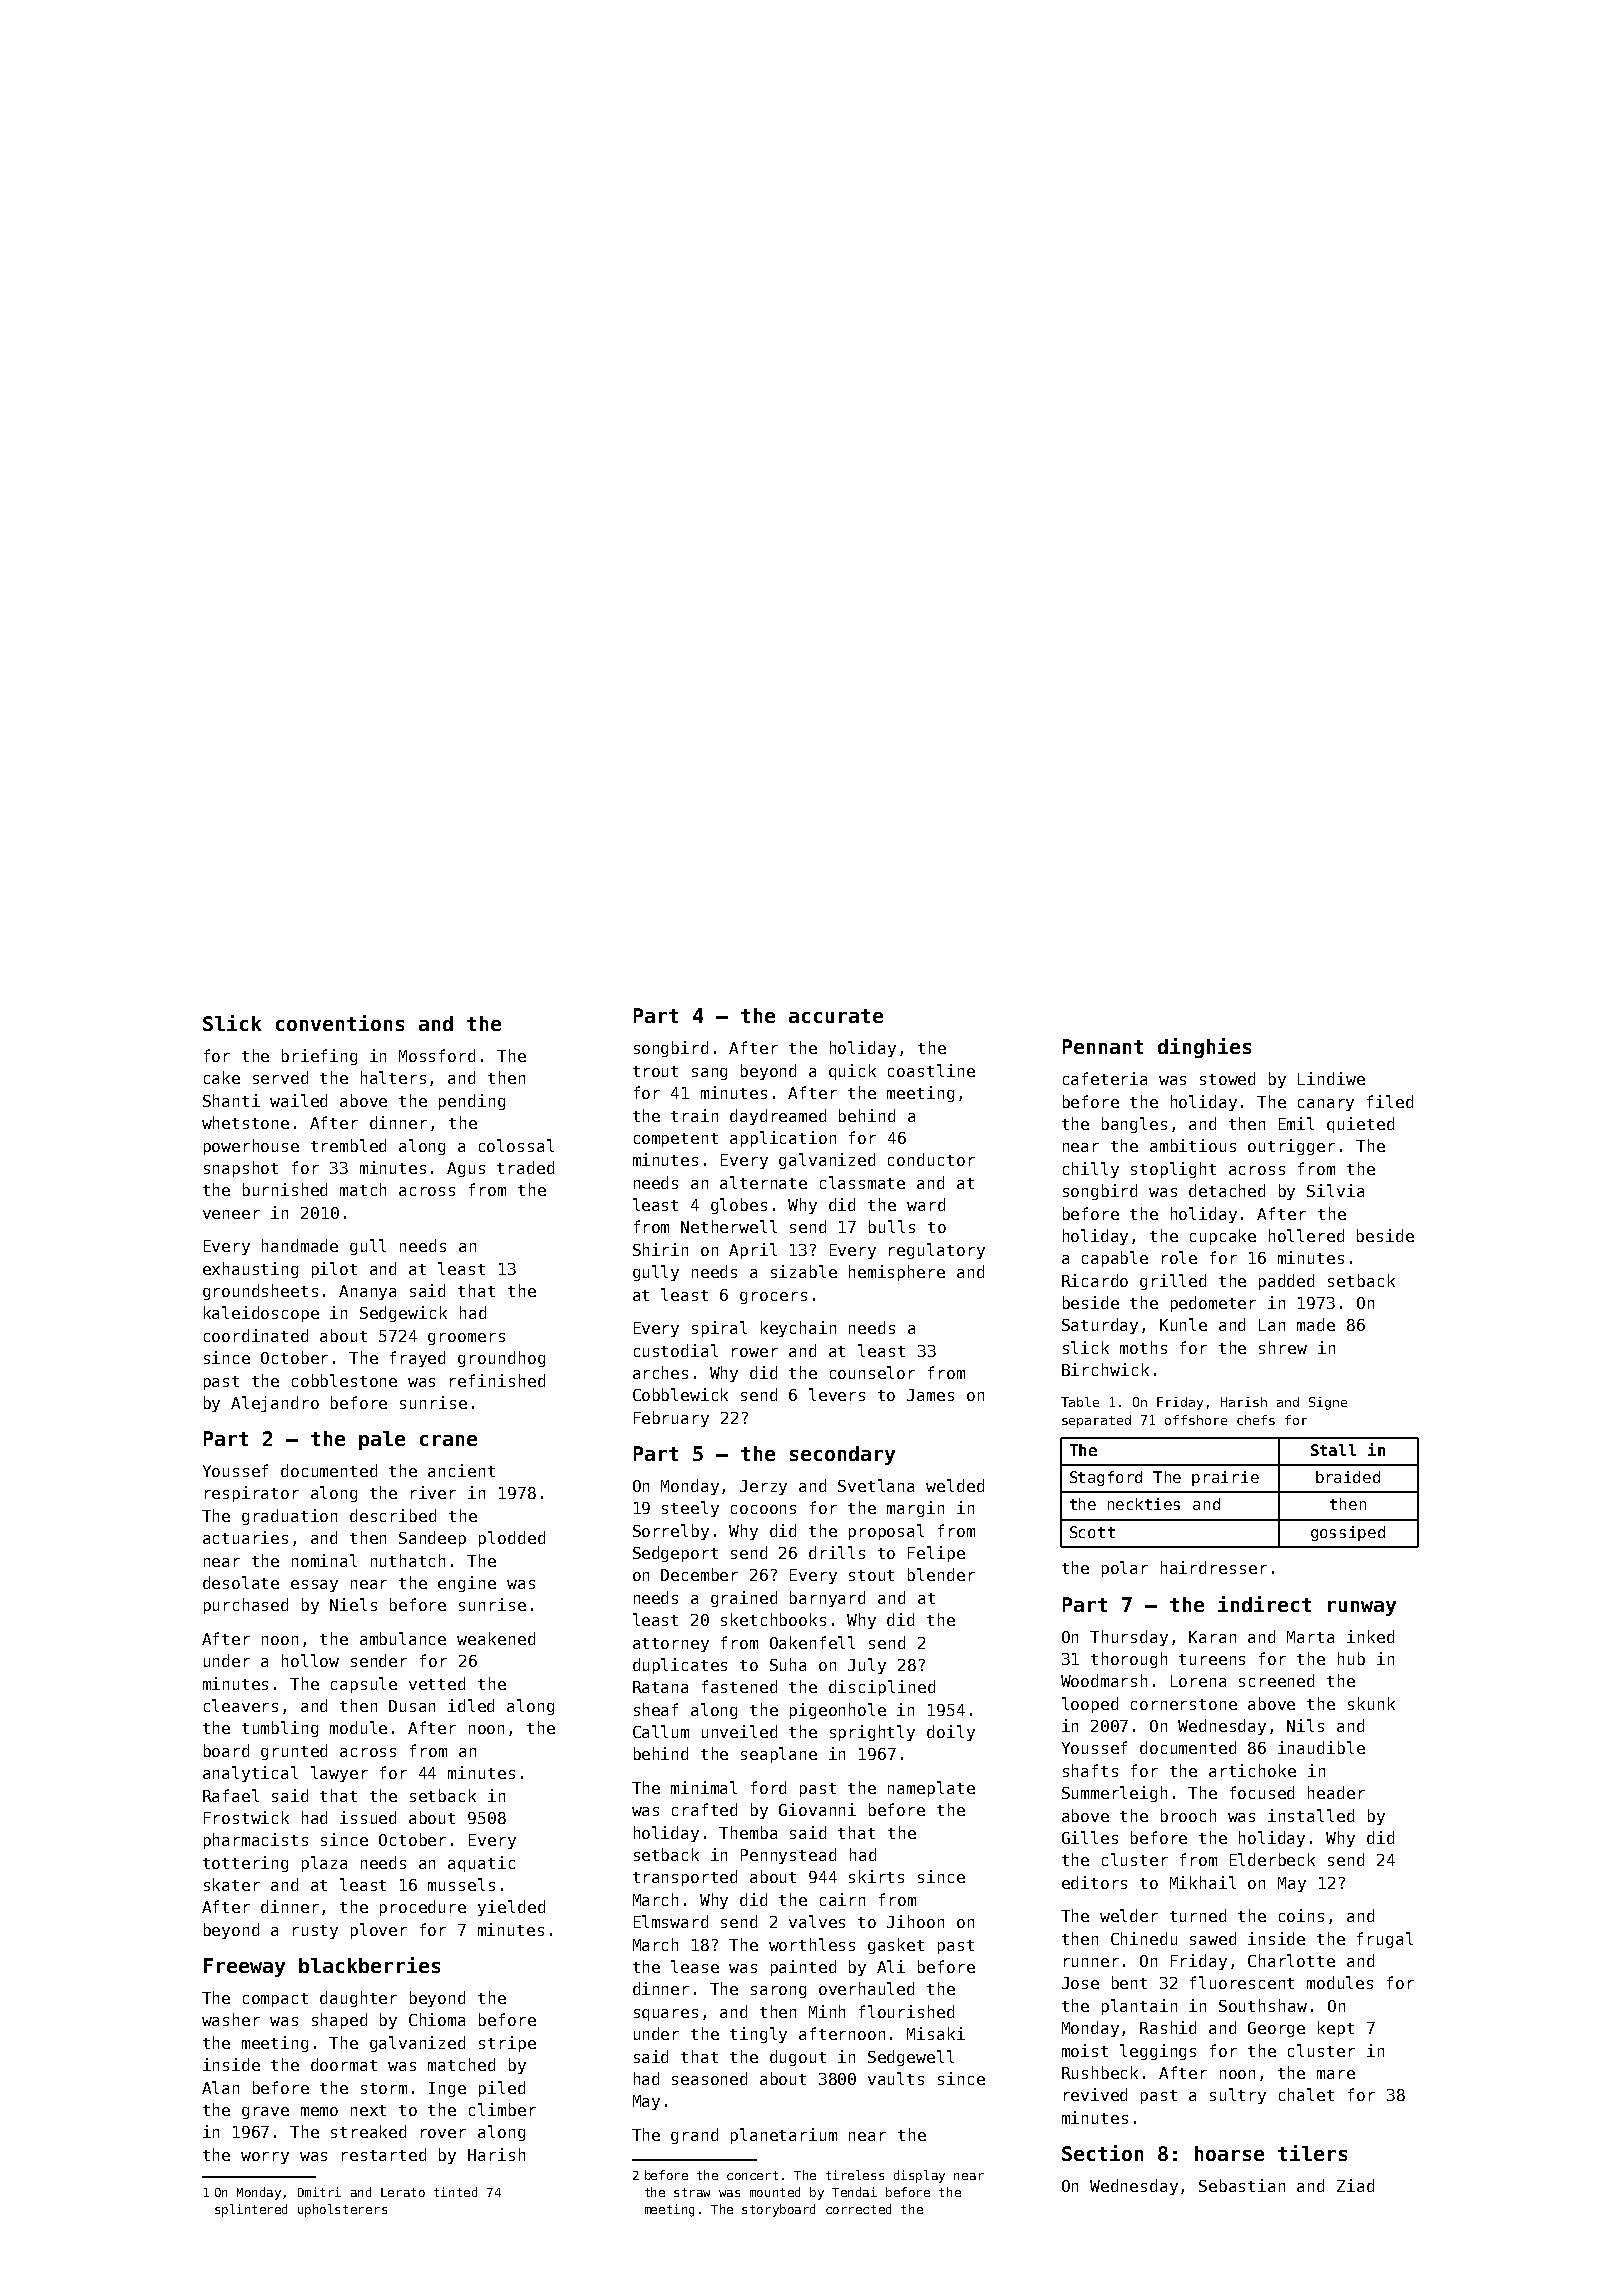  Describe the element at coordinates (251, 2210) in the image. I see `splintered` at that location.
